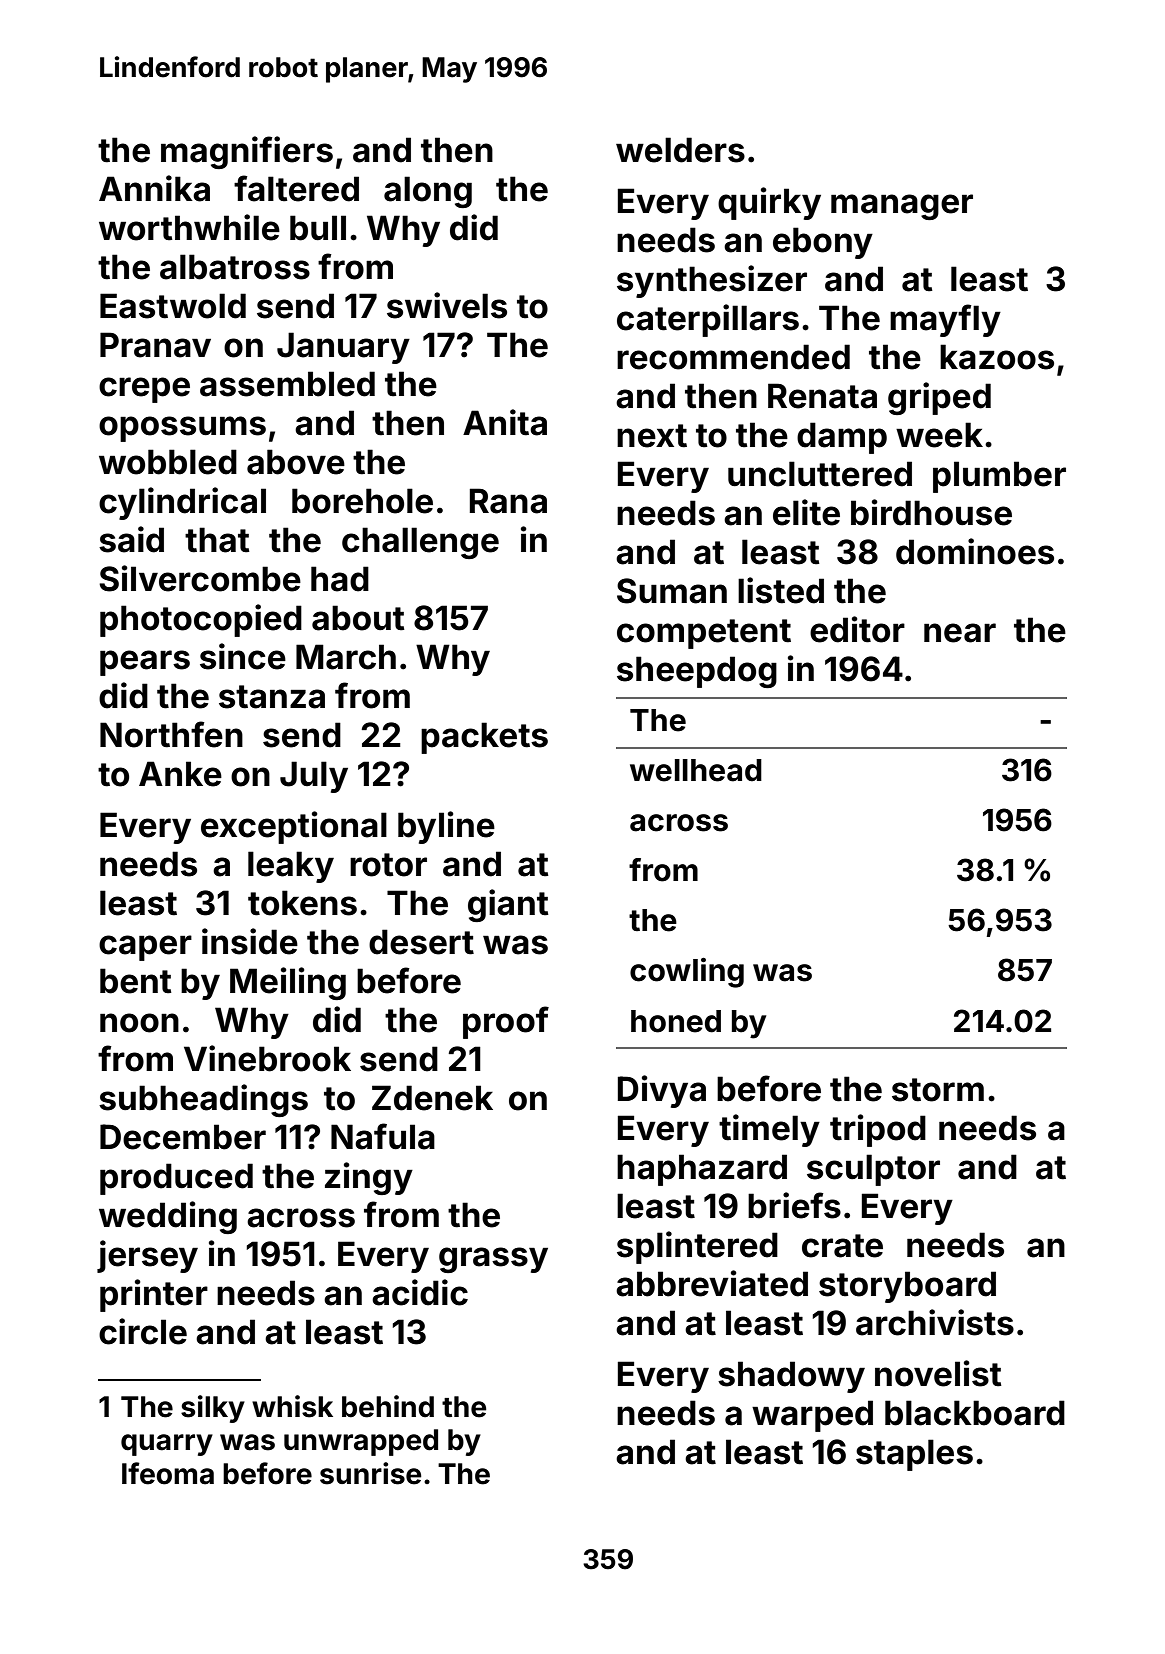  Describe the element at coordinates (428, 192) in the screenshot. I see `along` at that location.
